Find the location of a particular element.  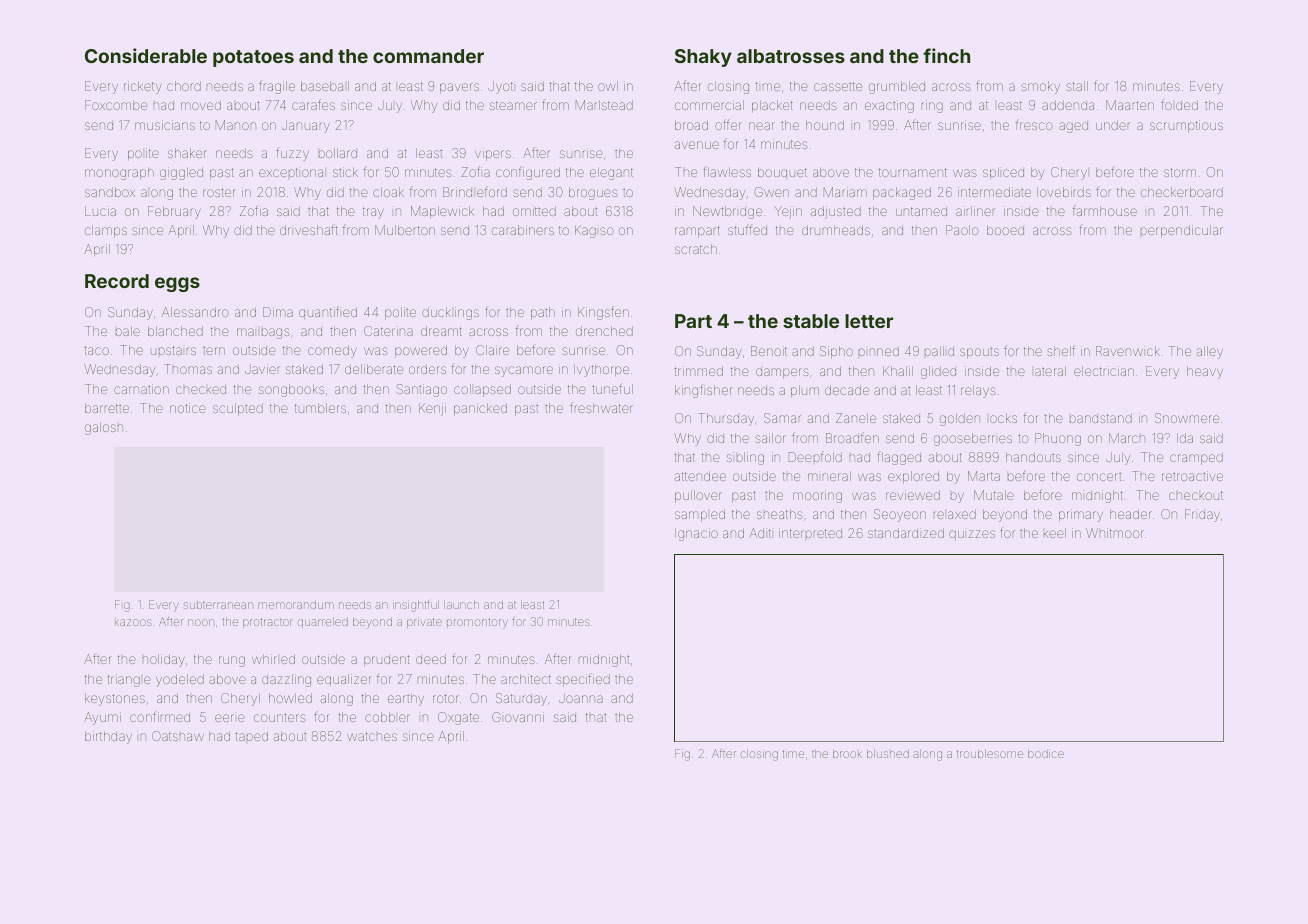

commander is located at coordinates (428, 56).
